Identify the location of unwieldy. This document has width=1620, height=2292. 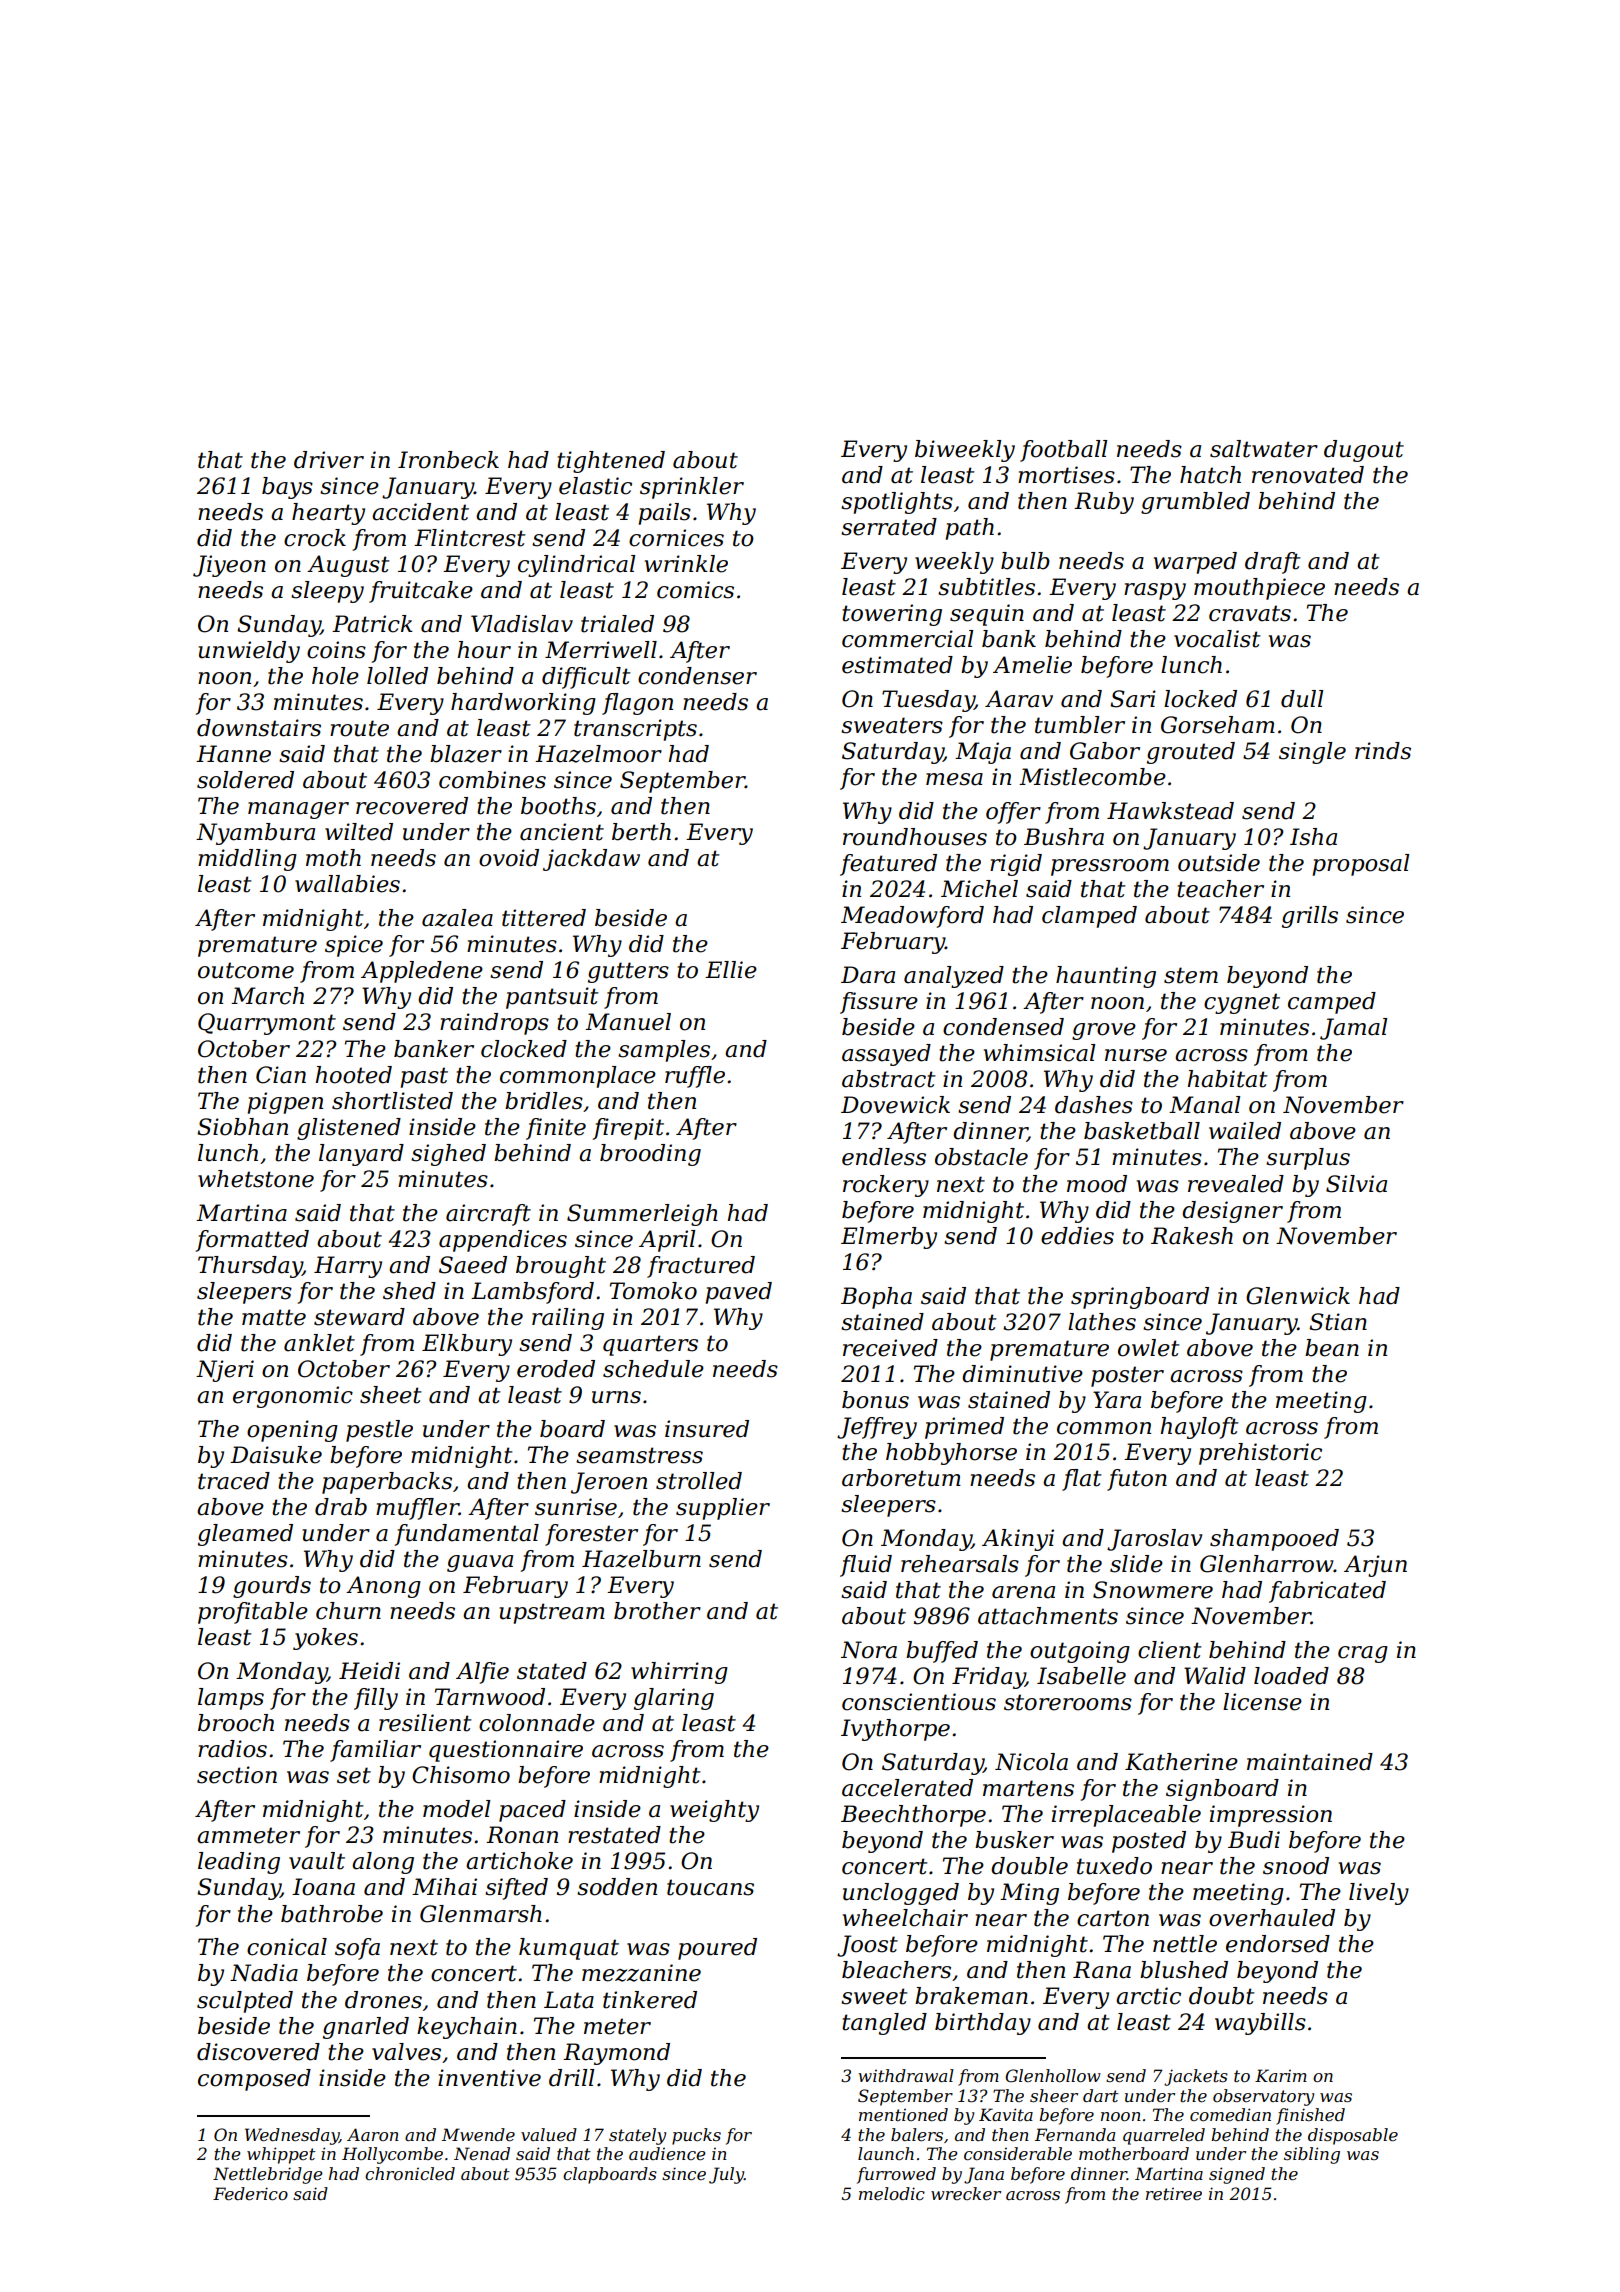
(249, 652).
